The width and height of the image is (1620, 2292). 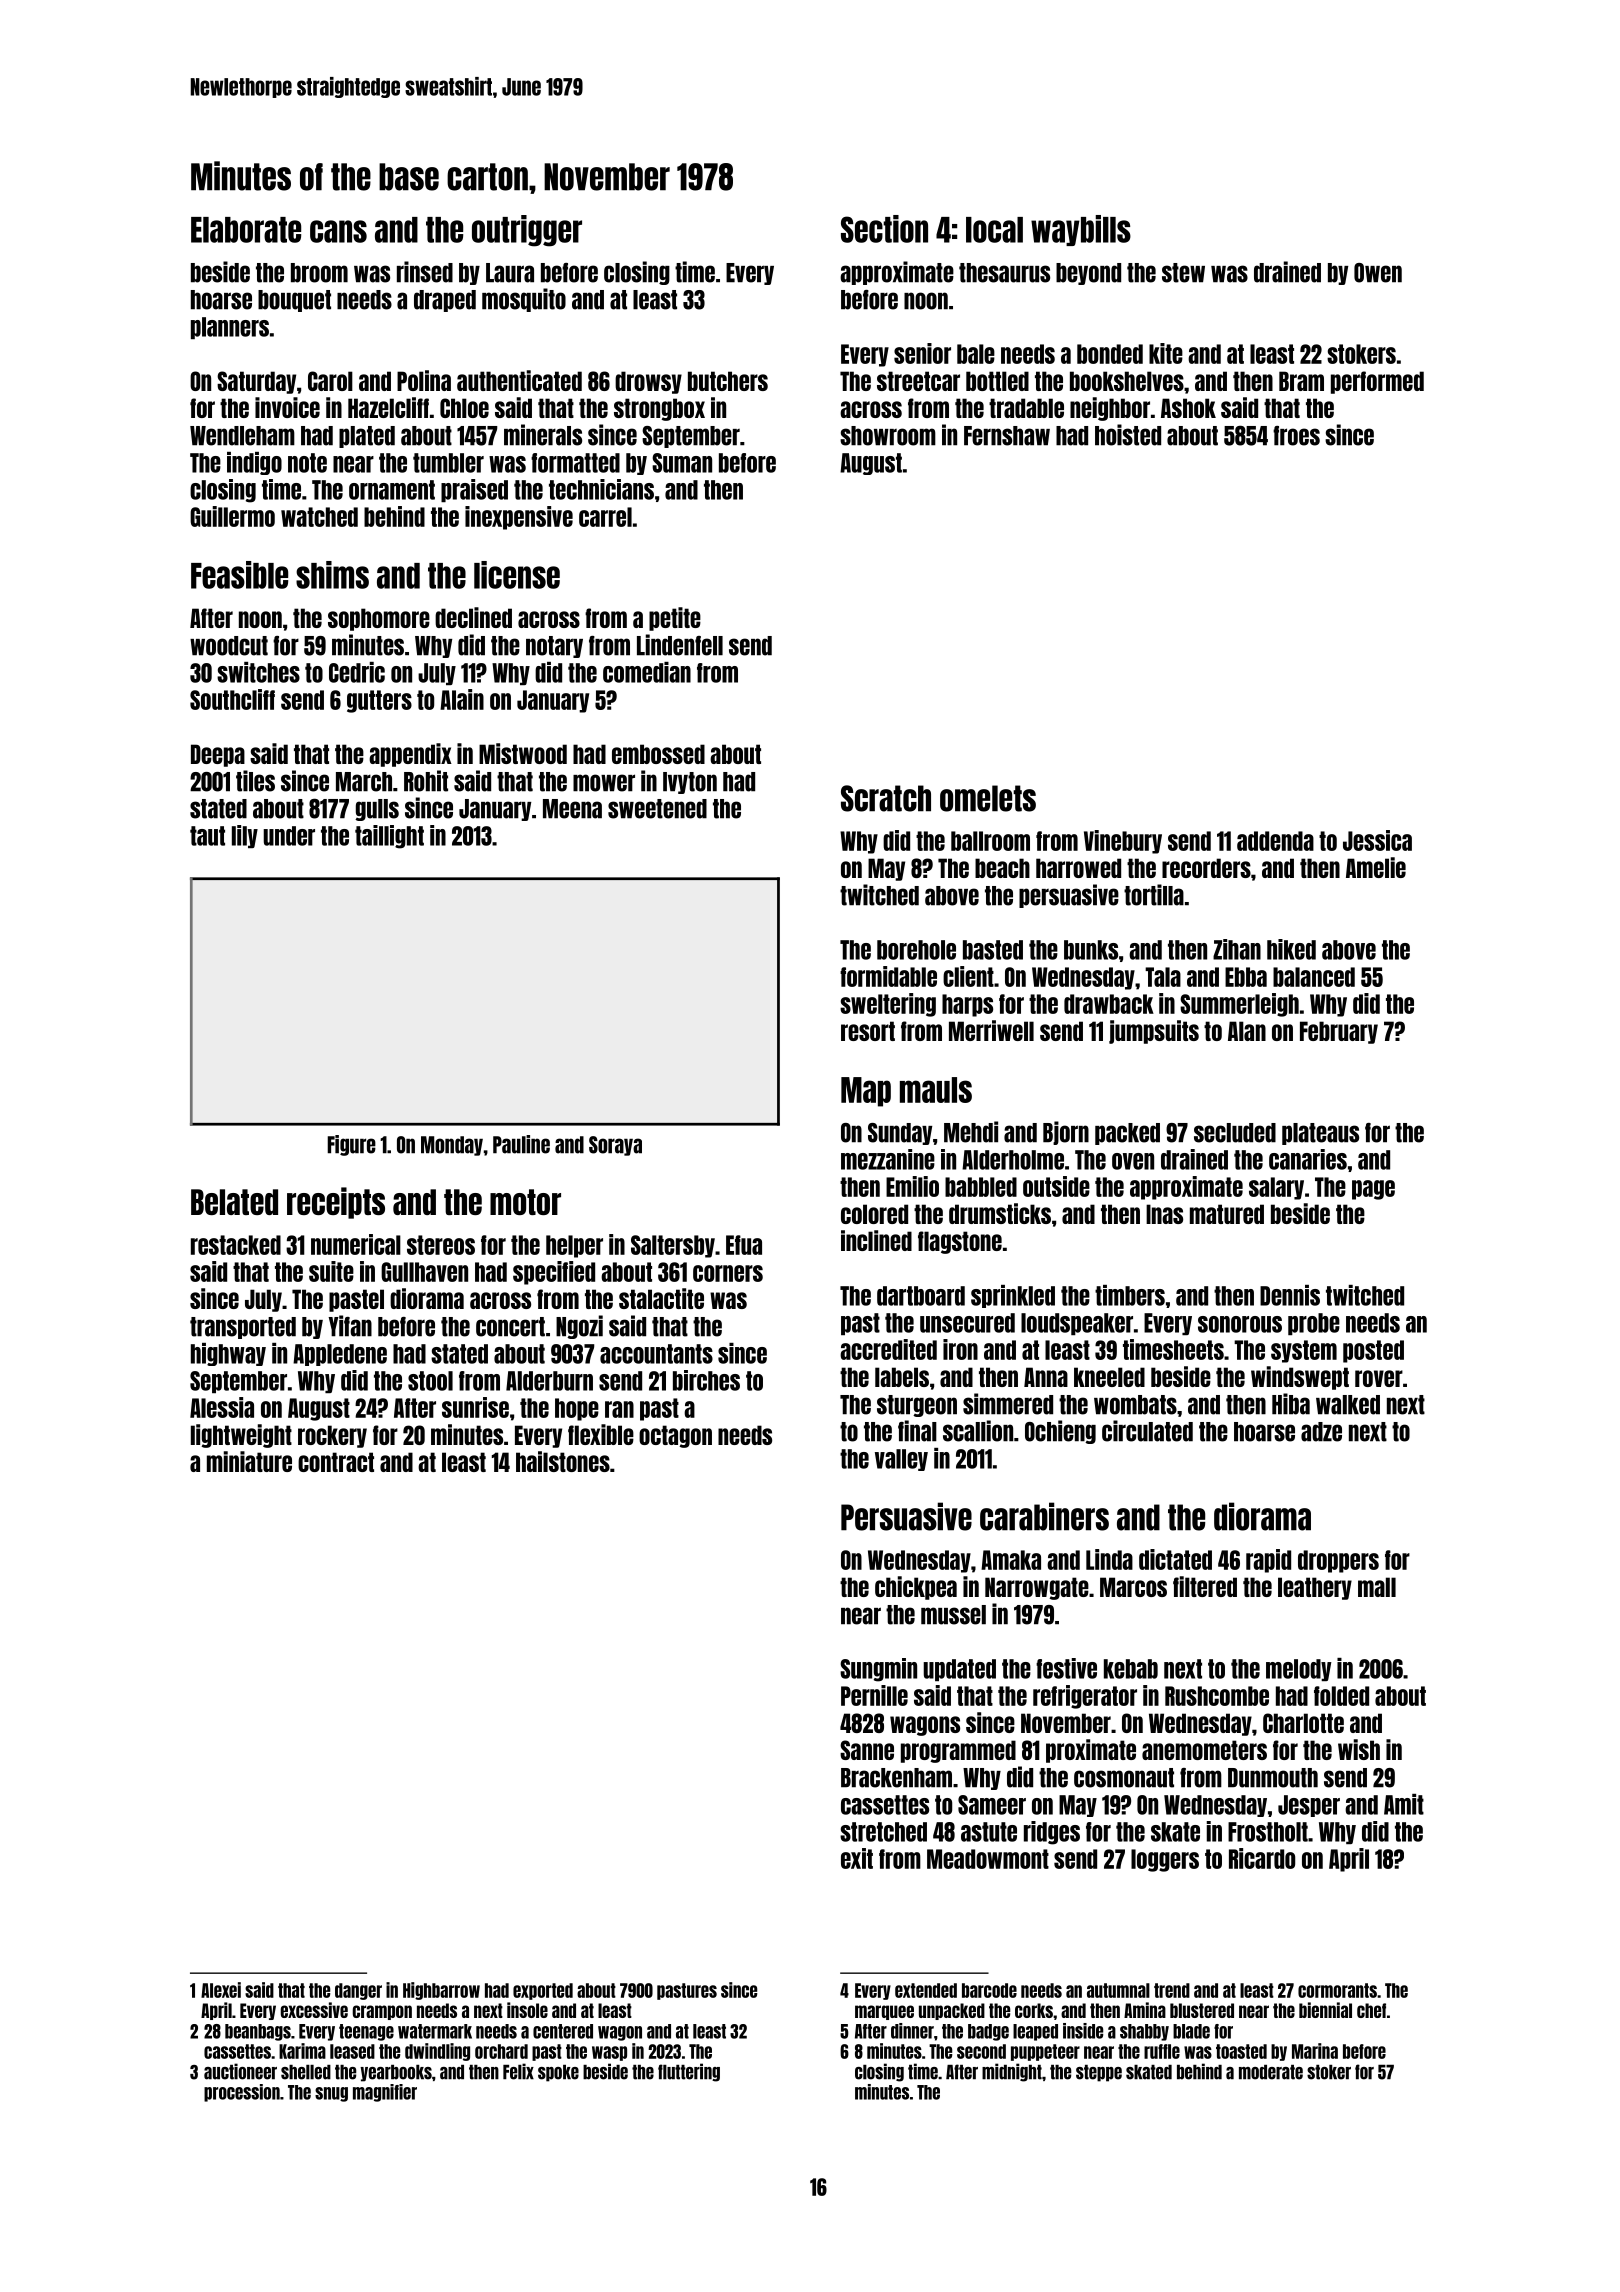 I want to click on insole, so click(x=527, y=2010).
